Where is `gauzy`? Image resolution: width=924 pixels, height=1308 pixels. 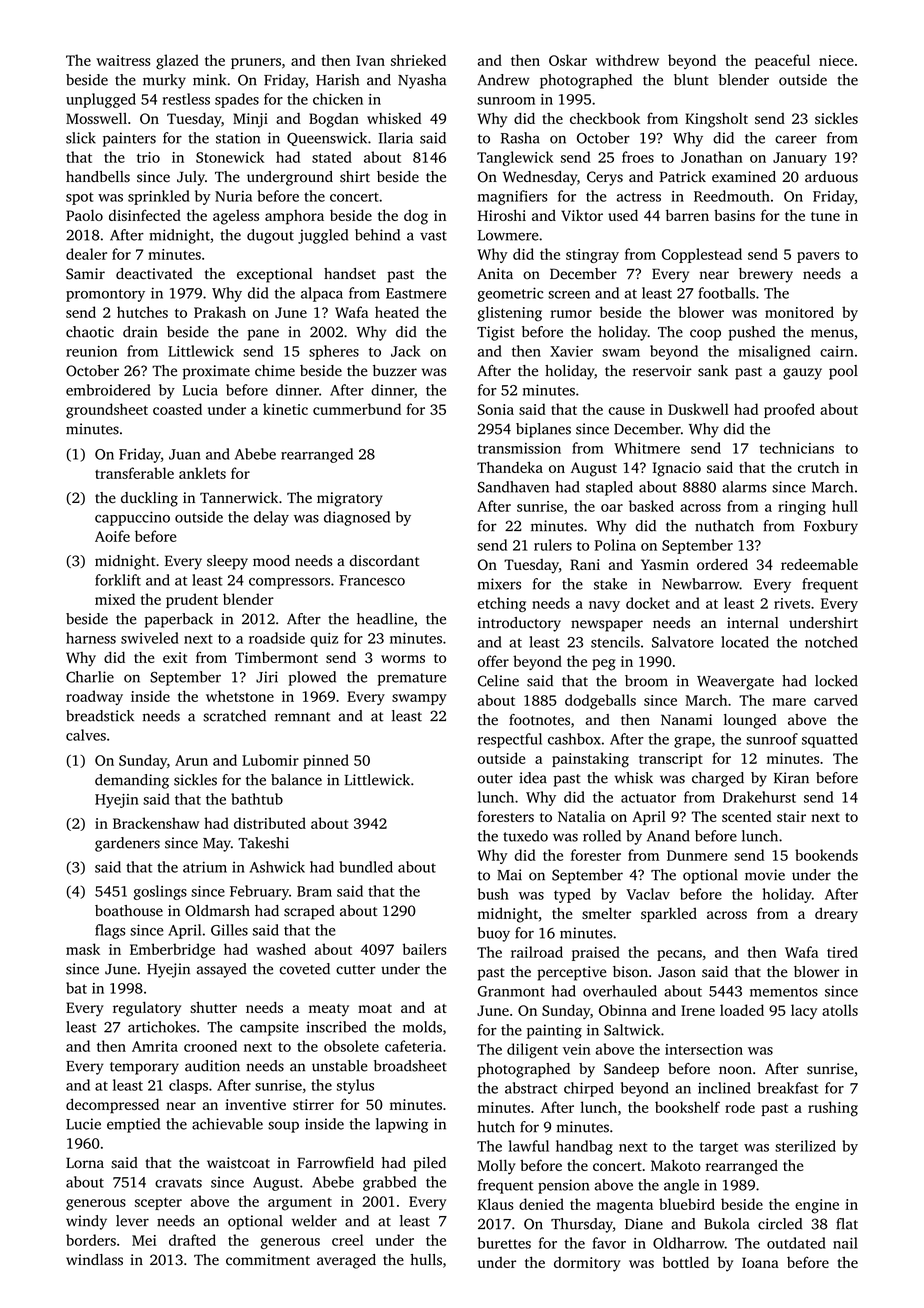 gauzy is located at coordinates (802, 374).
